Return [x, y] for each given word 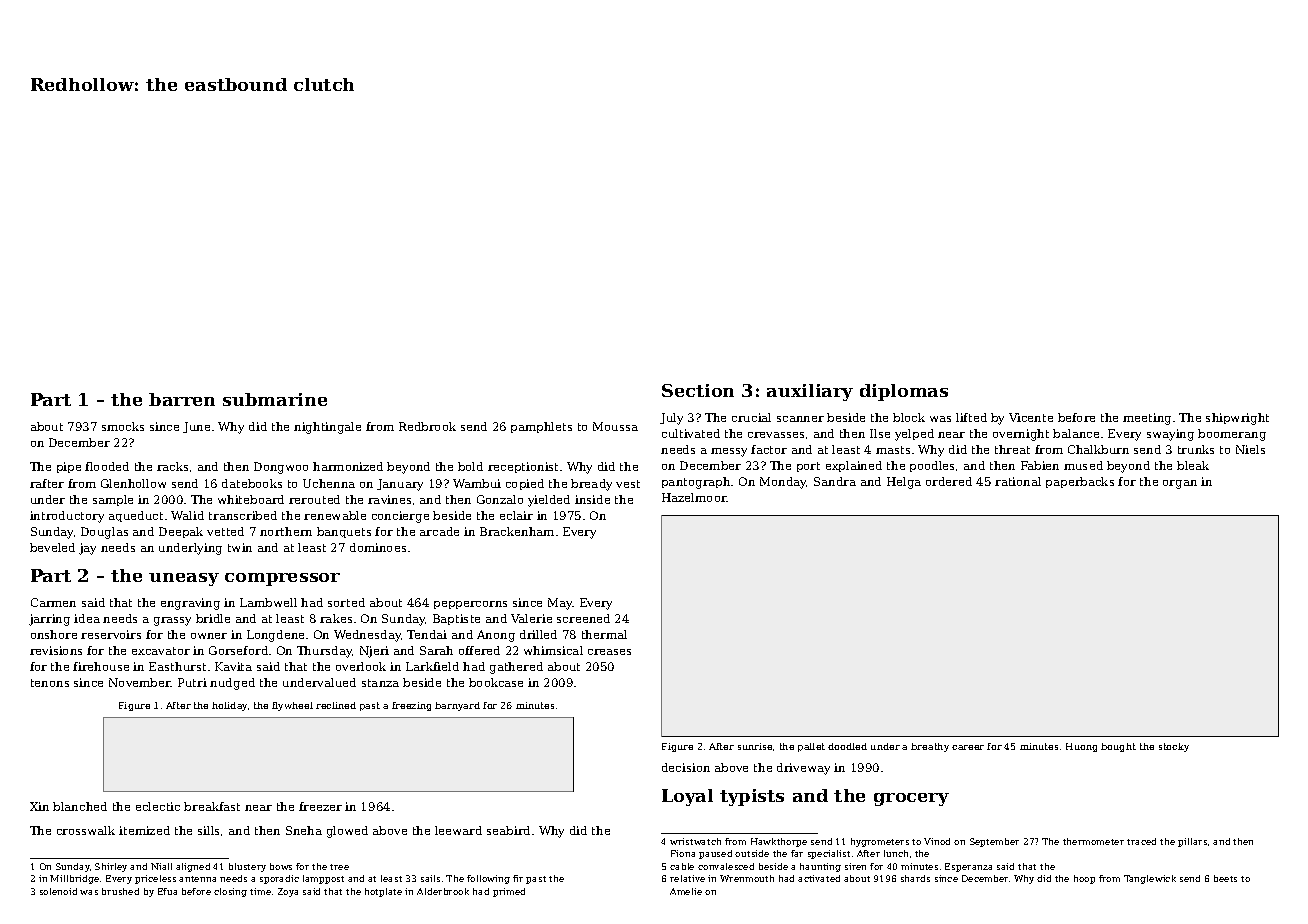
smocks [123, 426]
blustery [247, 867]
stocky [1174, 747]
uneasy [184, 579]
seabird [508, 830]
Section [698, 390]
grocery [911, 799]
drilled [538, 634]
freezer [320, 806]
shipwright [1237, 419]
